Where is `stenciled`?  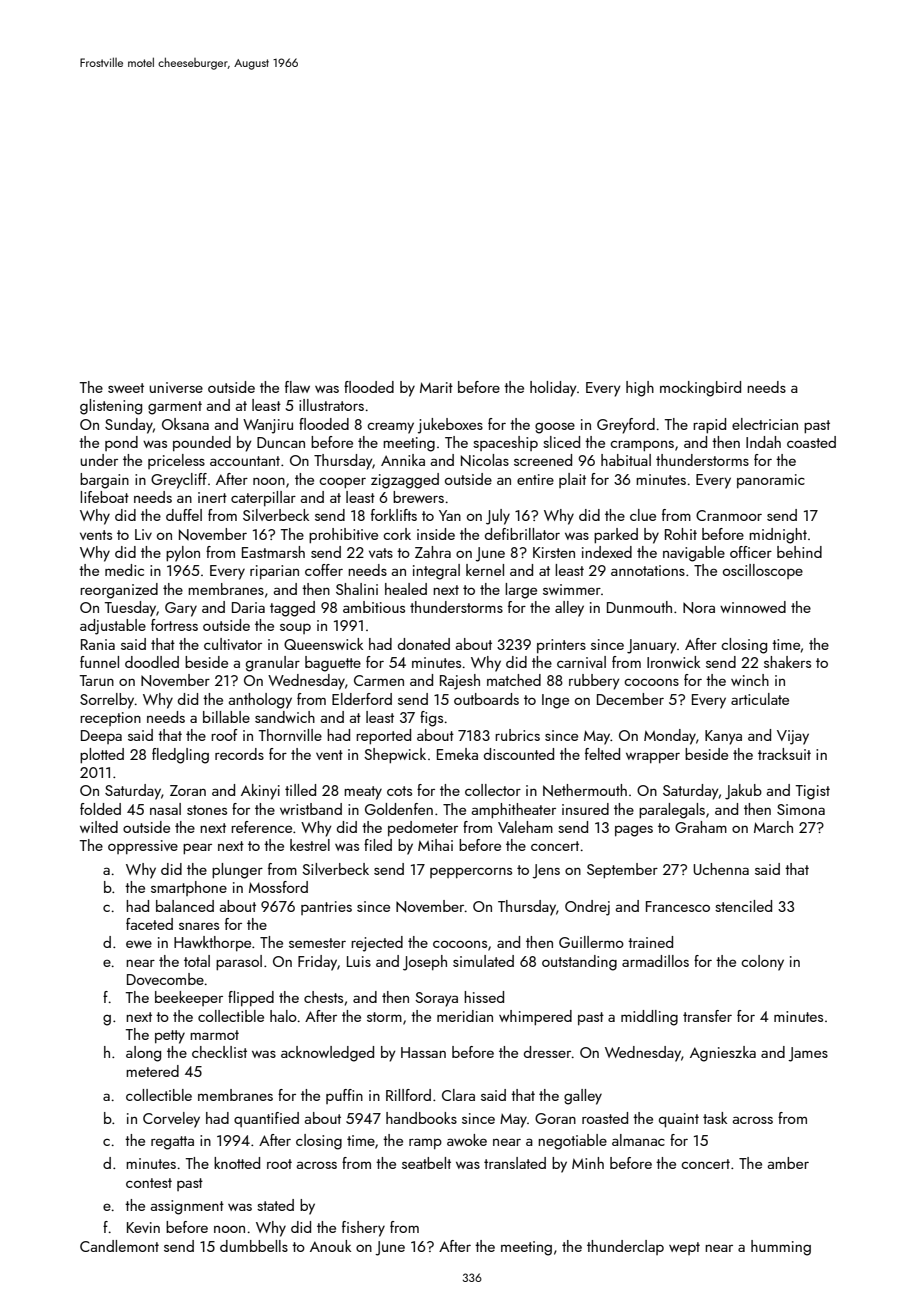 stenciled is located at coordinates (743, 906).
